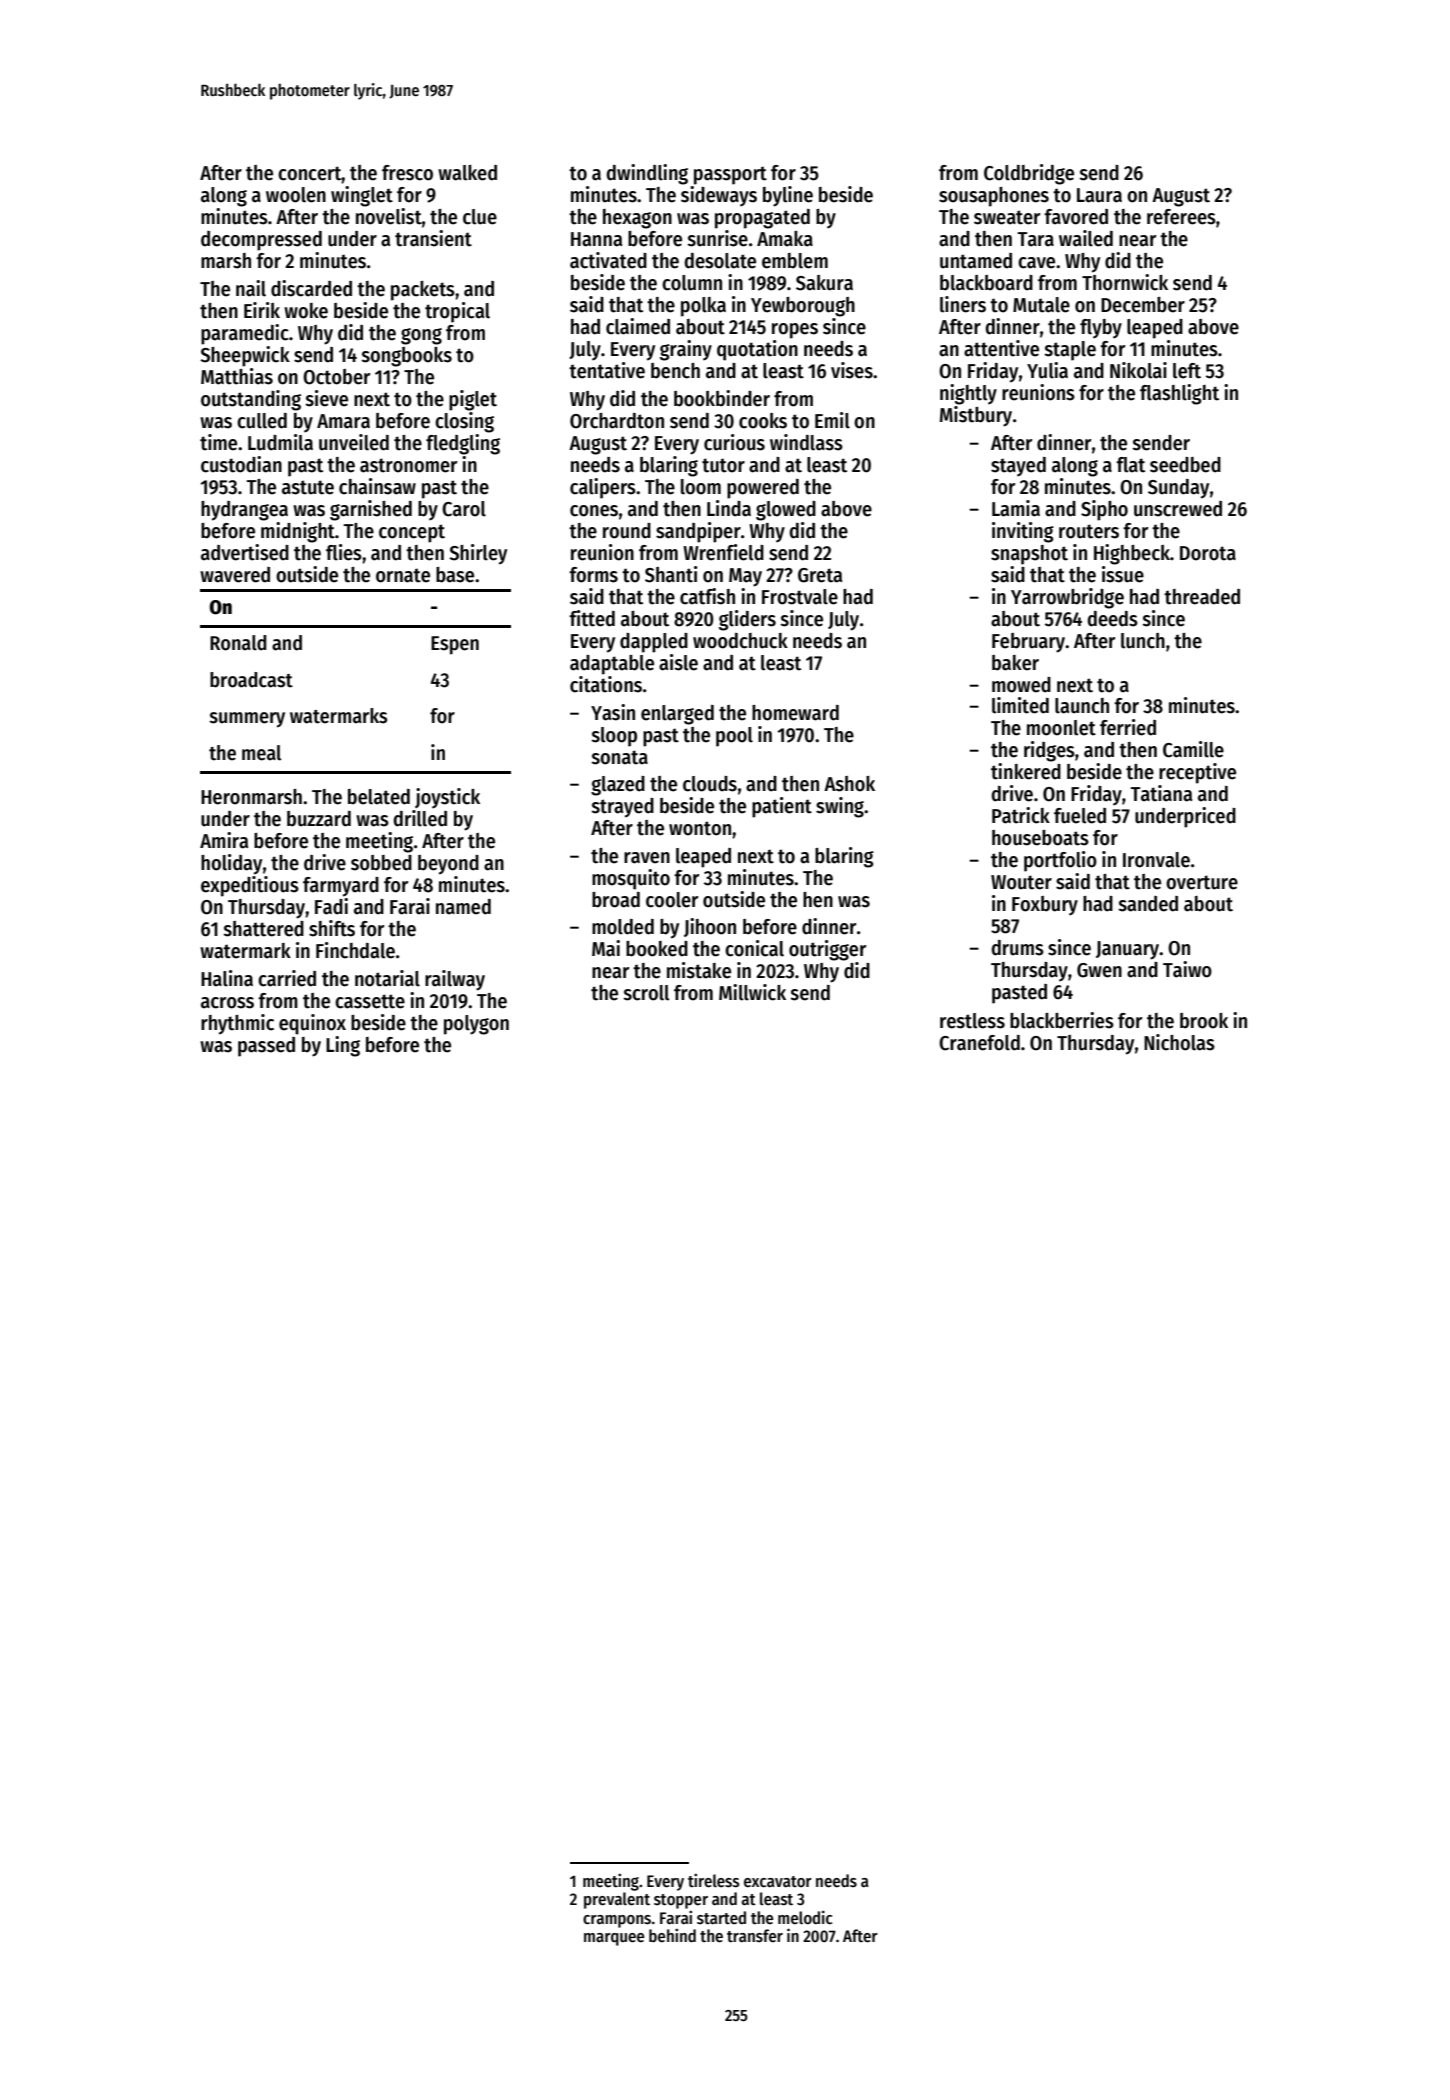  What do you see at coordinates (266, 1047) in the document?
I see `passed` at bounding box center [266, 1047].
